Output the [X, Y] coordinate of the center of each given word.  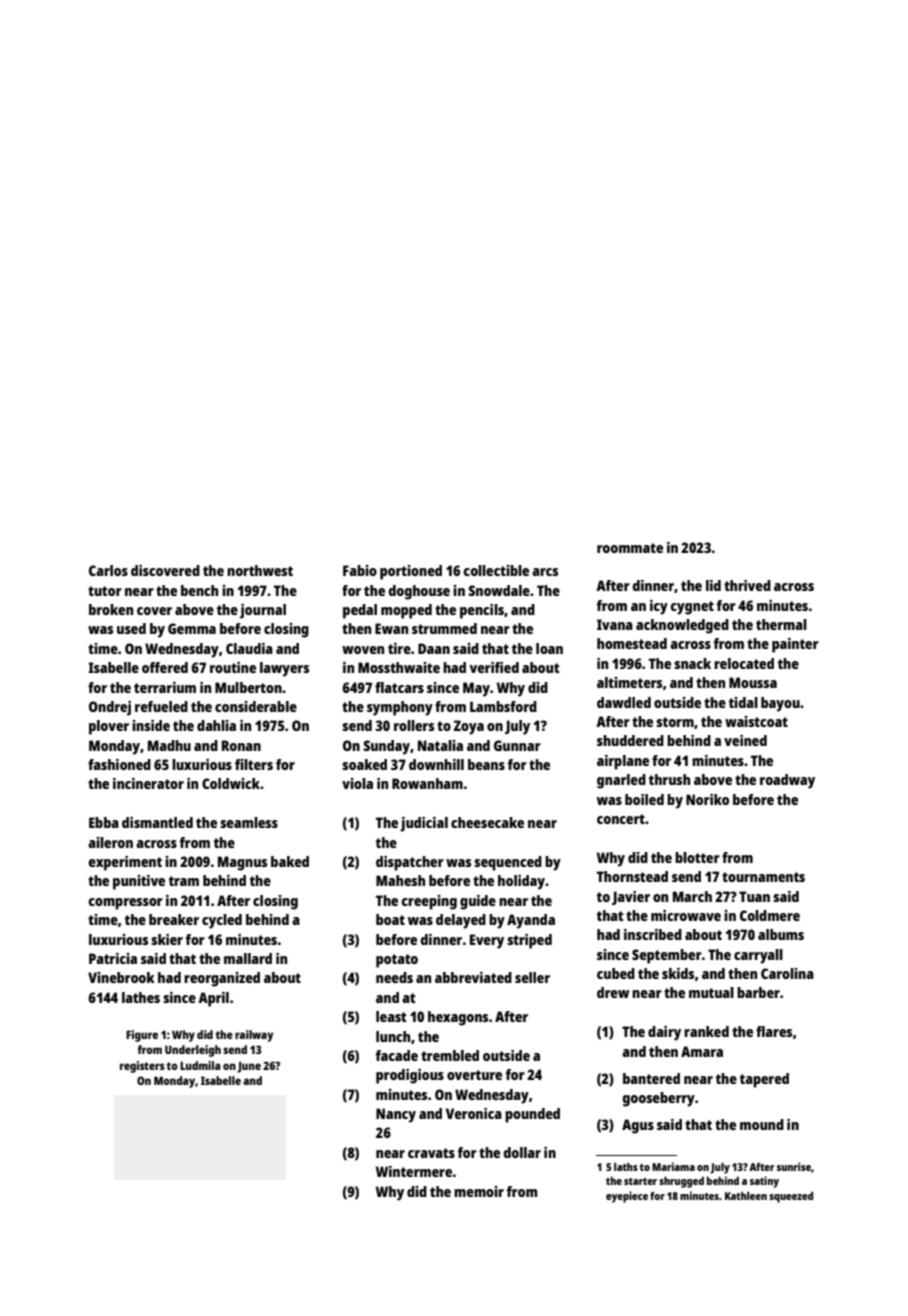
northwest [260, 570]
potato [397, 961]
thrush [669, 779]
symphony [400, 708]
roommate [630, 548]
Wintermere [414, 1171]
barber [758, 992]
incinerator [148, 783]
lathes [141, 997]
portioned [411, 572]
